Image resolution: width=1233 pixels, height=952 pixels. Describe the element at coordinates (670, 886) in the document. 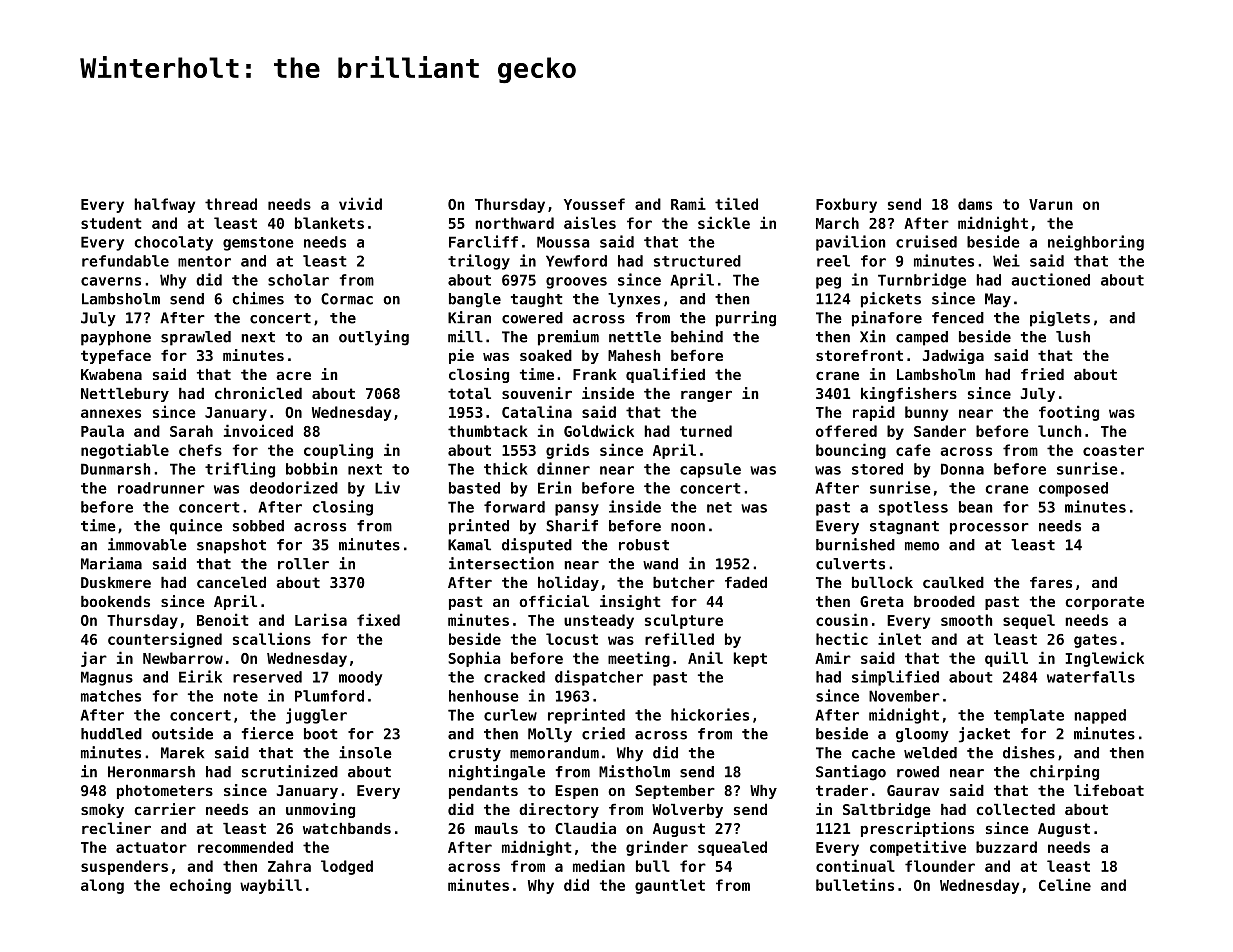

I see `gauntlet` at that location.
